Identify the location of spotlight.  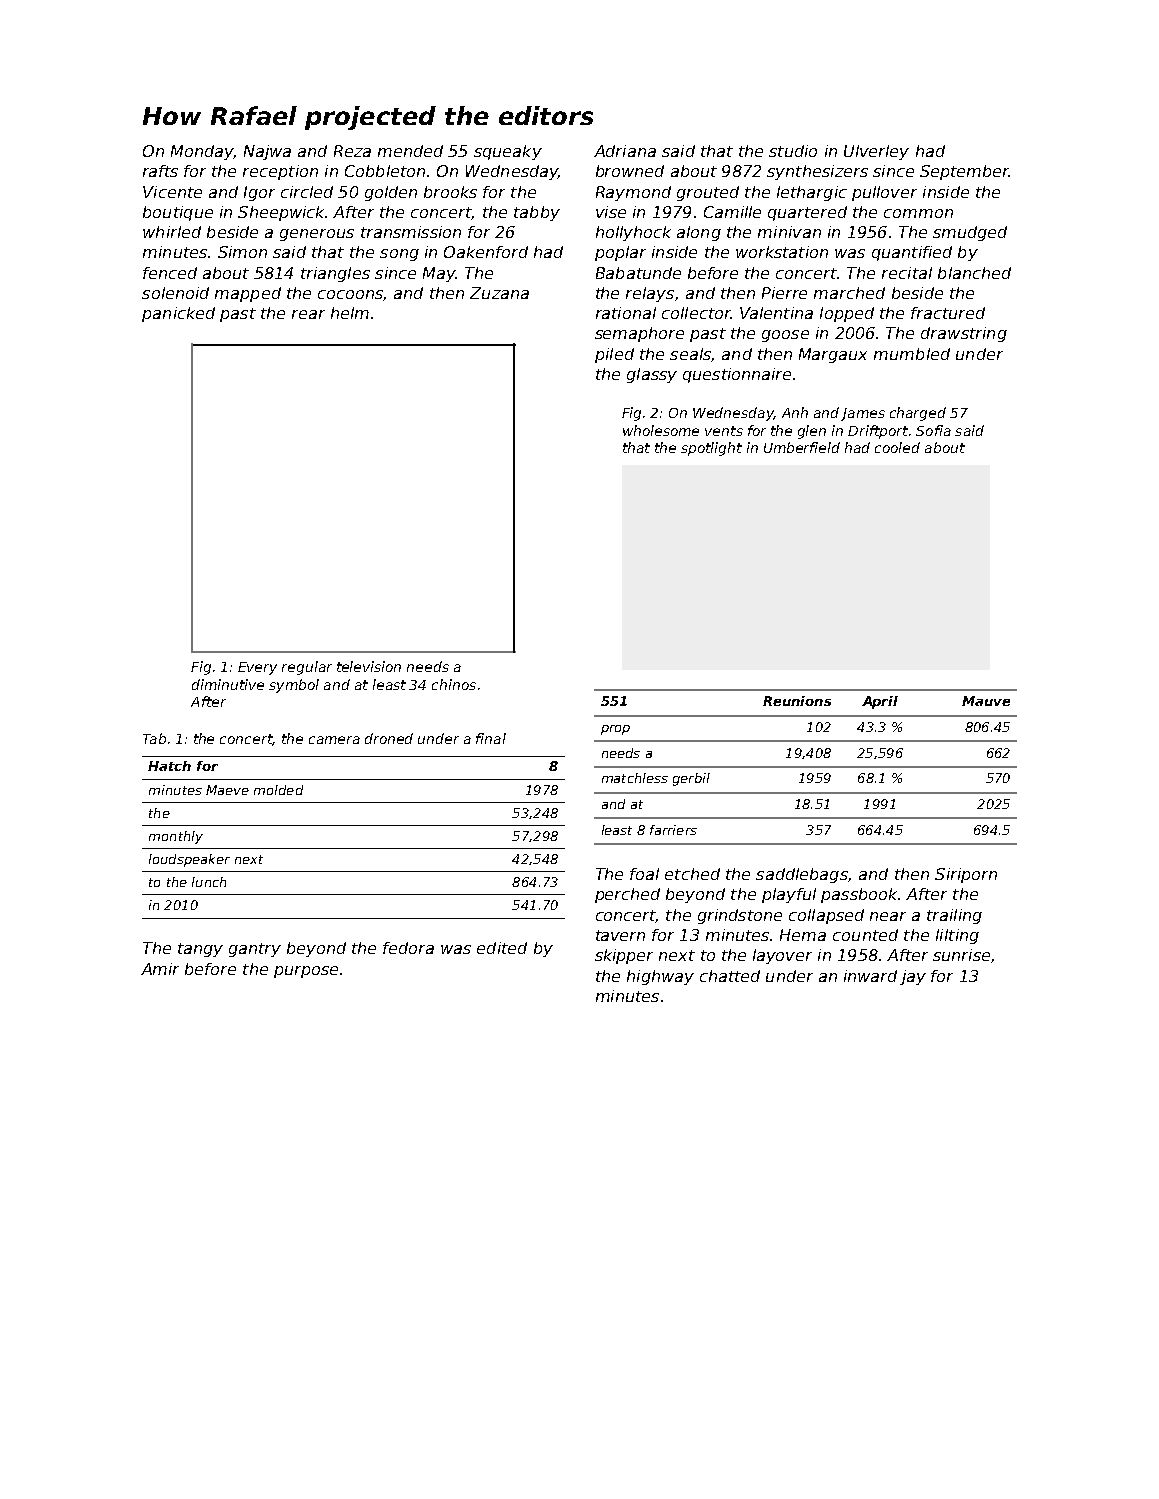
(711, 449).
